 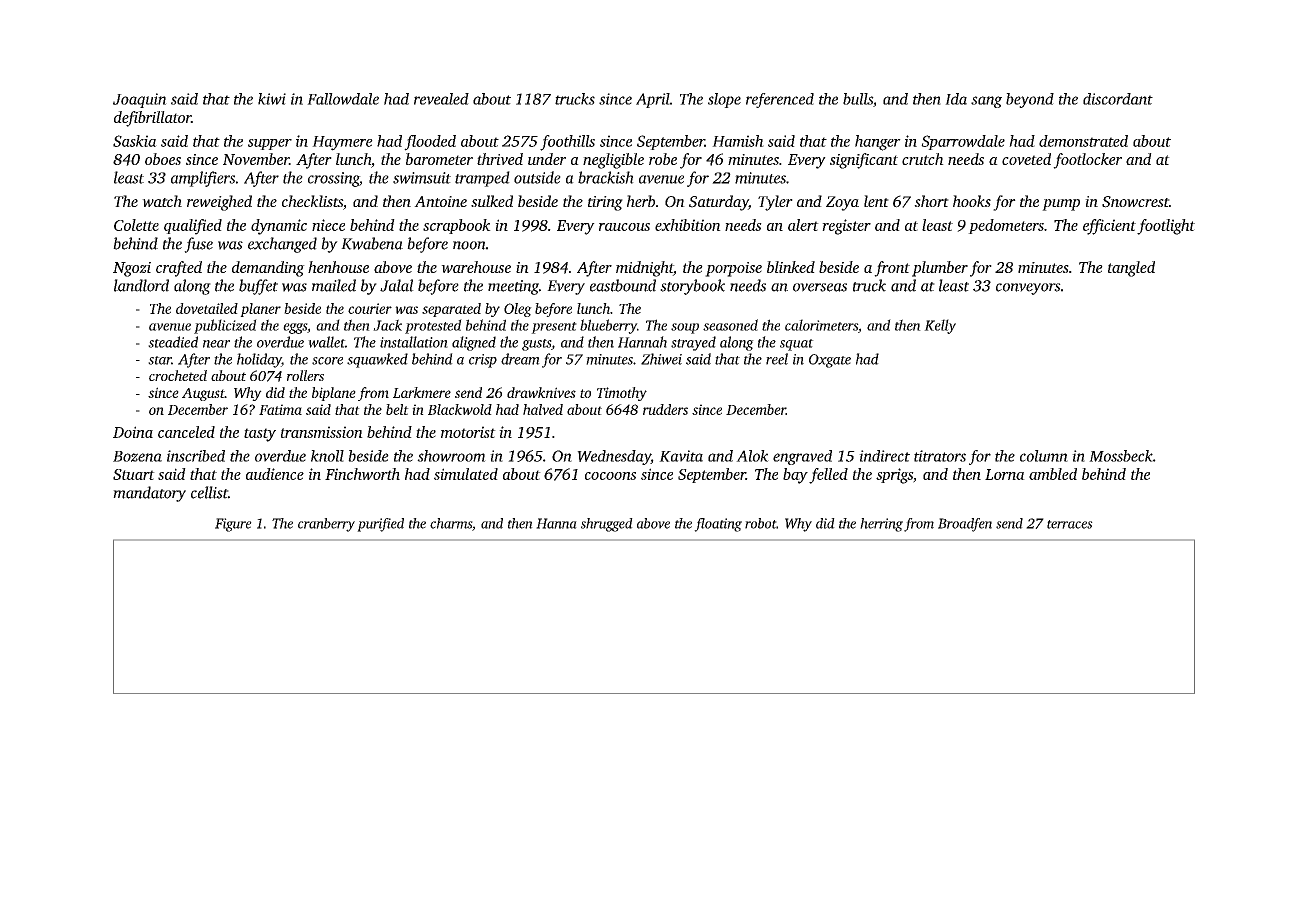 What do you see at coordinates (260, 435) in the screenshot?
I see `tasty` at bounding box center [260, 435].
